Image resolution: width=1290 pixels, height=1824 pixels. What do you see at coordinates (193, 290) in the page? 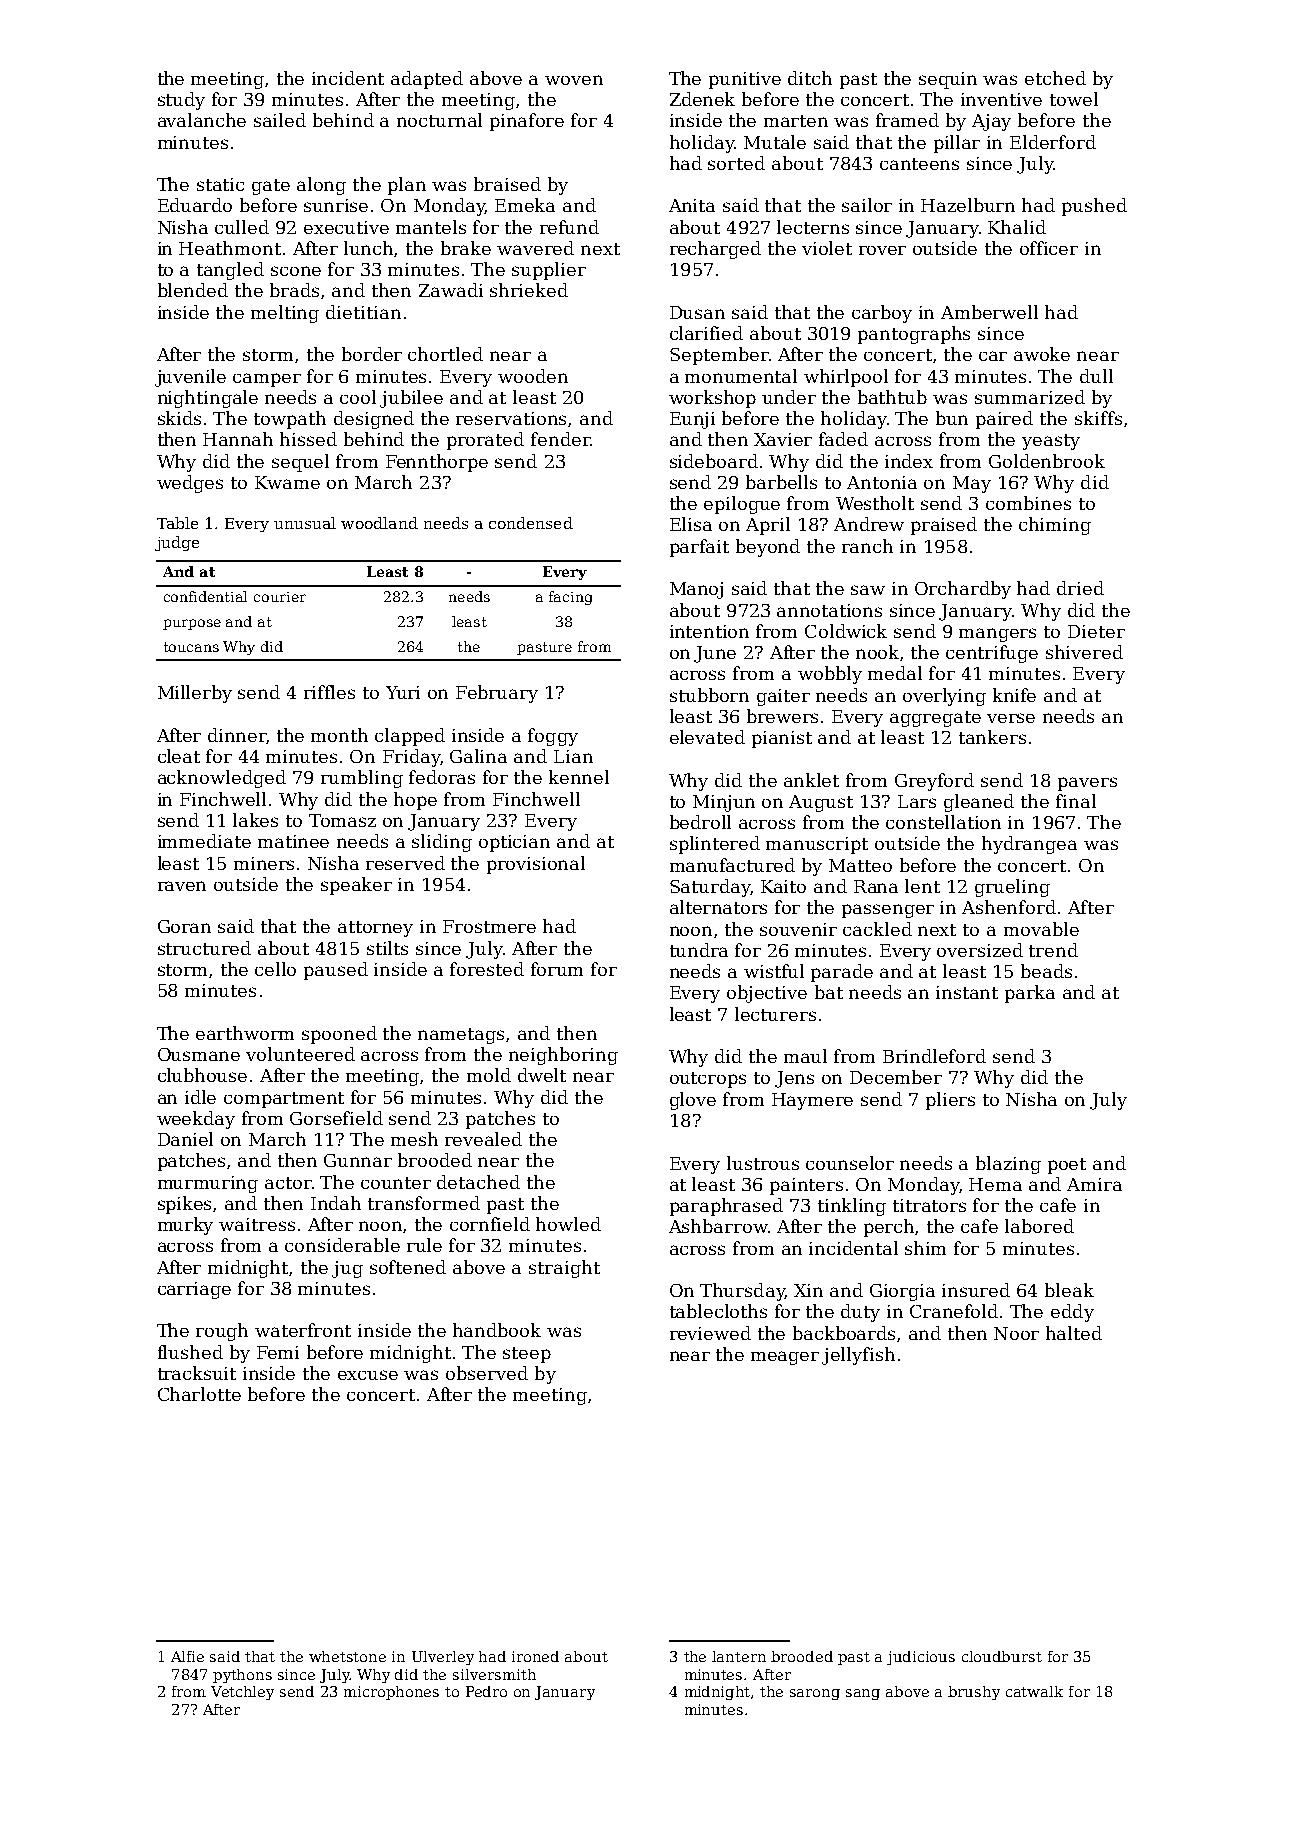
I see `blended` at bounding box center [193, 290].
